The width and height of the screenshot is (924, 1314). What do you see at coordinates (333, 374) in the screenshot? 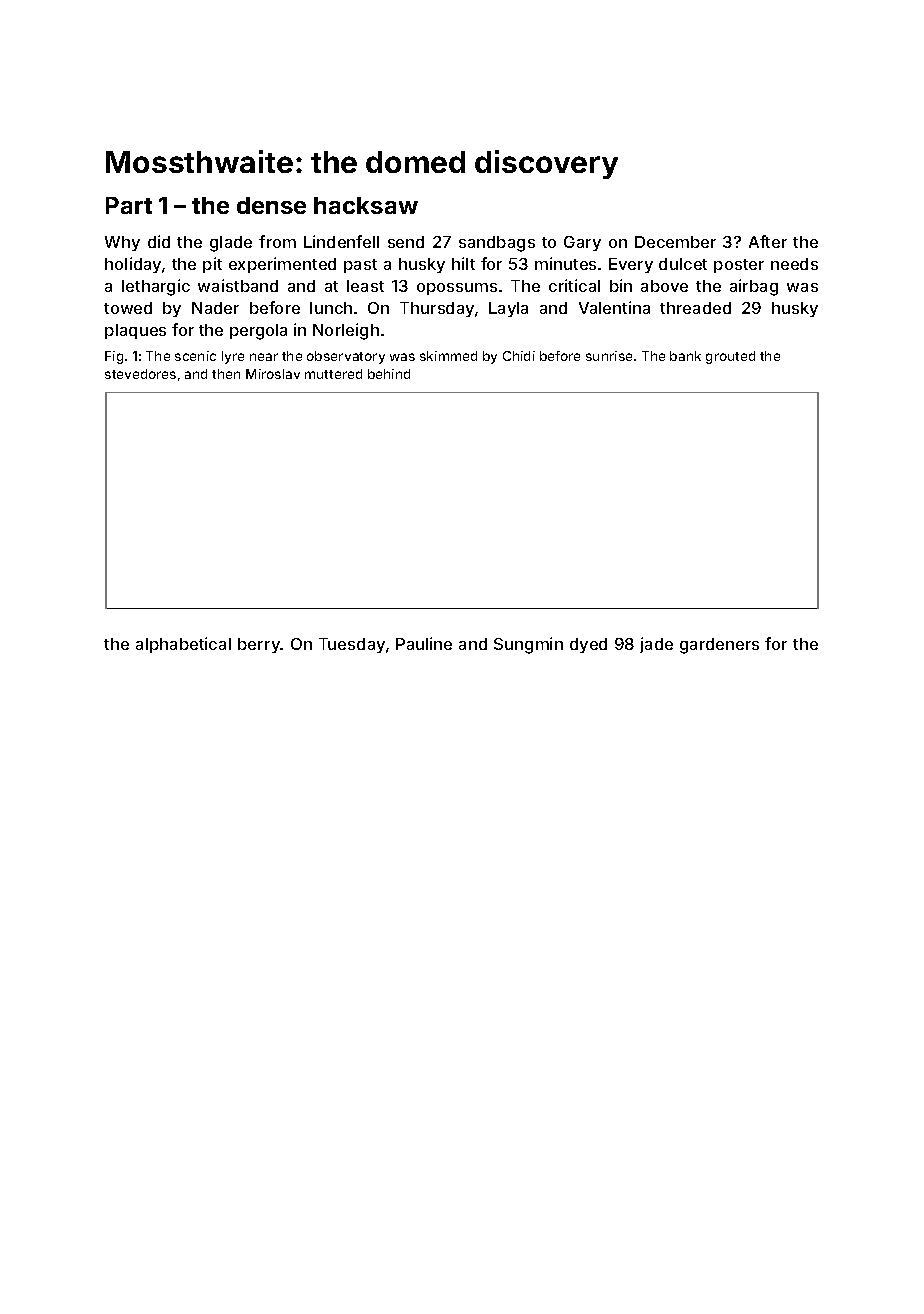
I see `muttered` at bounding box center [333, 374].
